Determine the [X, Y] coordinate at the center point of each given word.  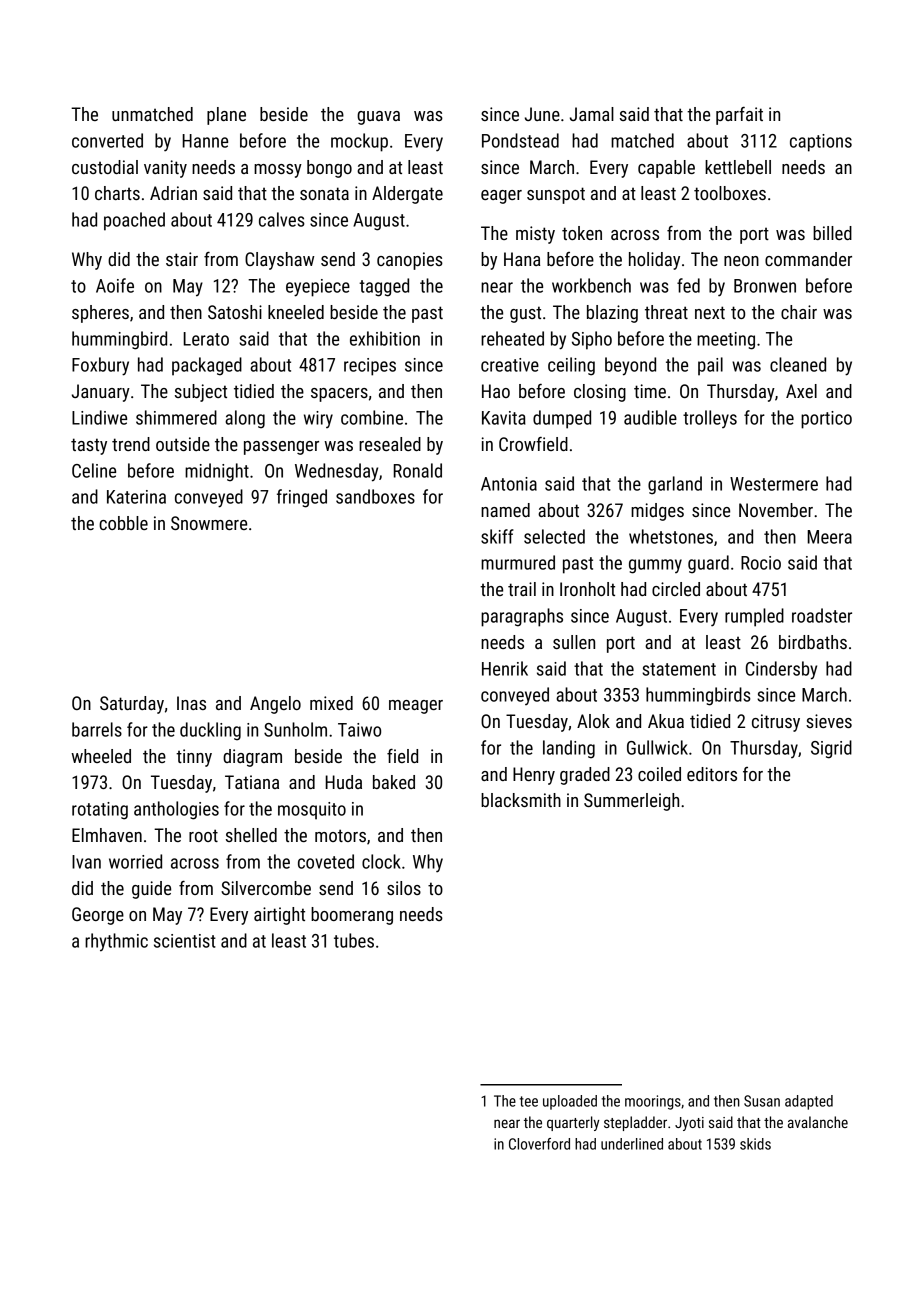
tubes [354, 940]
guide [151, 890]
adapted [809, 1102]
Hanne [205, 141]
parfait [739, 116]
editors [712, 774]
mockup [359, 142]
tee [529, 1101]
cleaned [798, 364]
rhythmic [116, 942]
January [101, 393]
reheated [512, 338]
